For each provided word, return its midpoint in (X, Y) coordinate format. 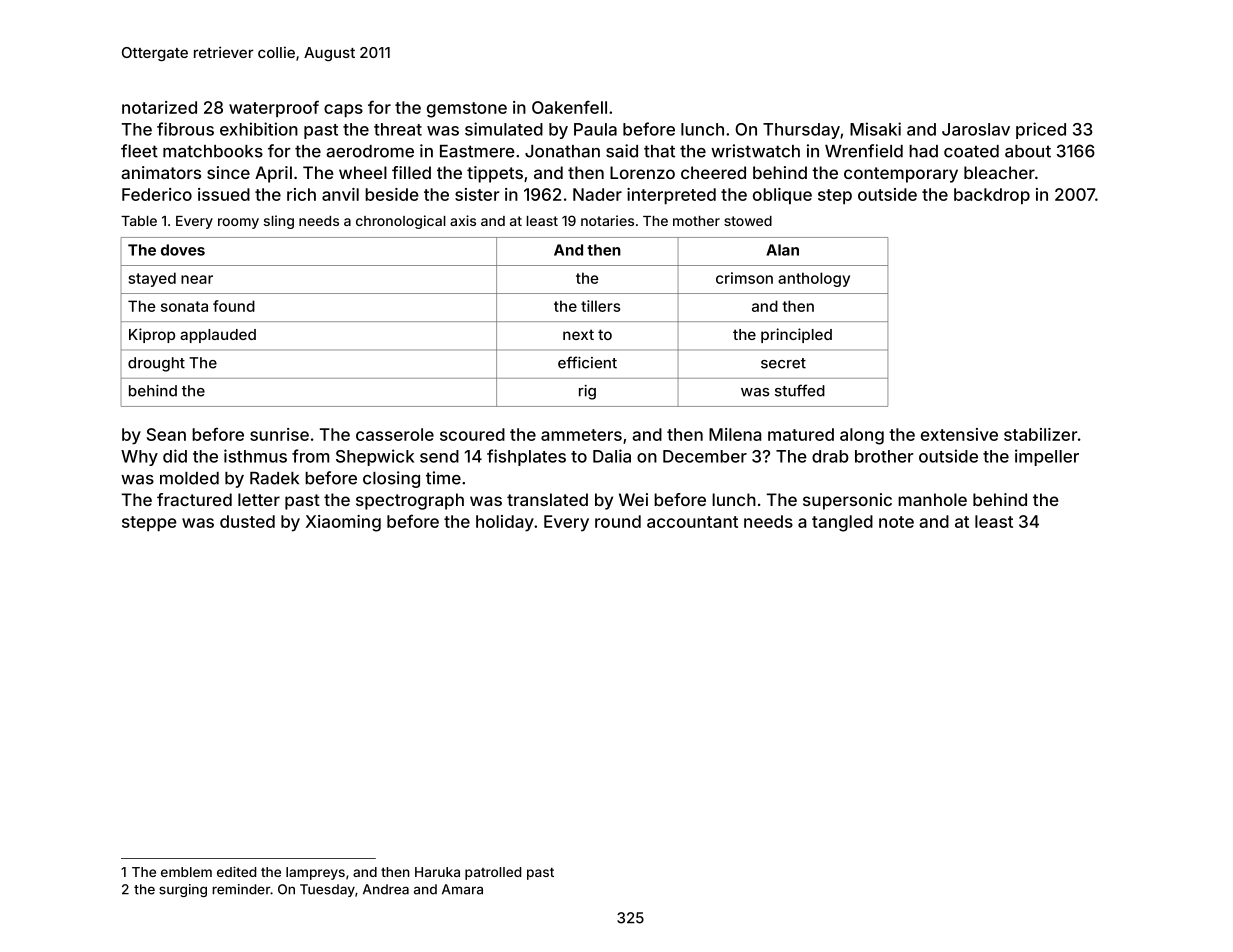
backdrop (992, 196)
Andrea (386, 889)
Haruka (437, 872)
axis (463, 220)
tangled (842, 523)
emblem (186, 872)
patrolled (493, 873)
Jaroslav (976, 129)
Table (139, 221)
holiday (505, 523)
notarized (159, 107)
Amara (462, 889)
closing (391, 479)
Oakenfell (569, 107)
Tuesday (327, 890)
